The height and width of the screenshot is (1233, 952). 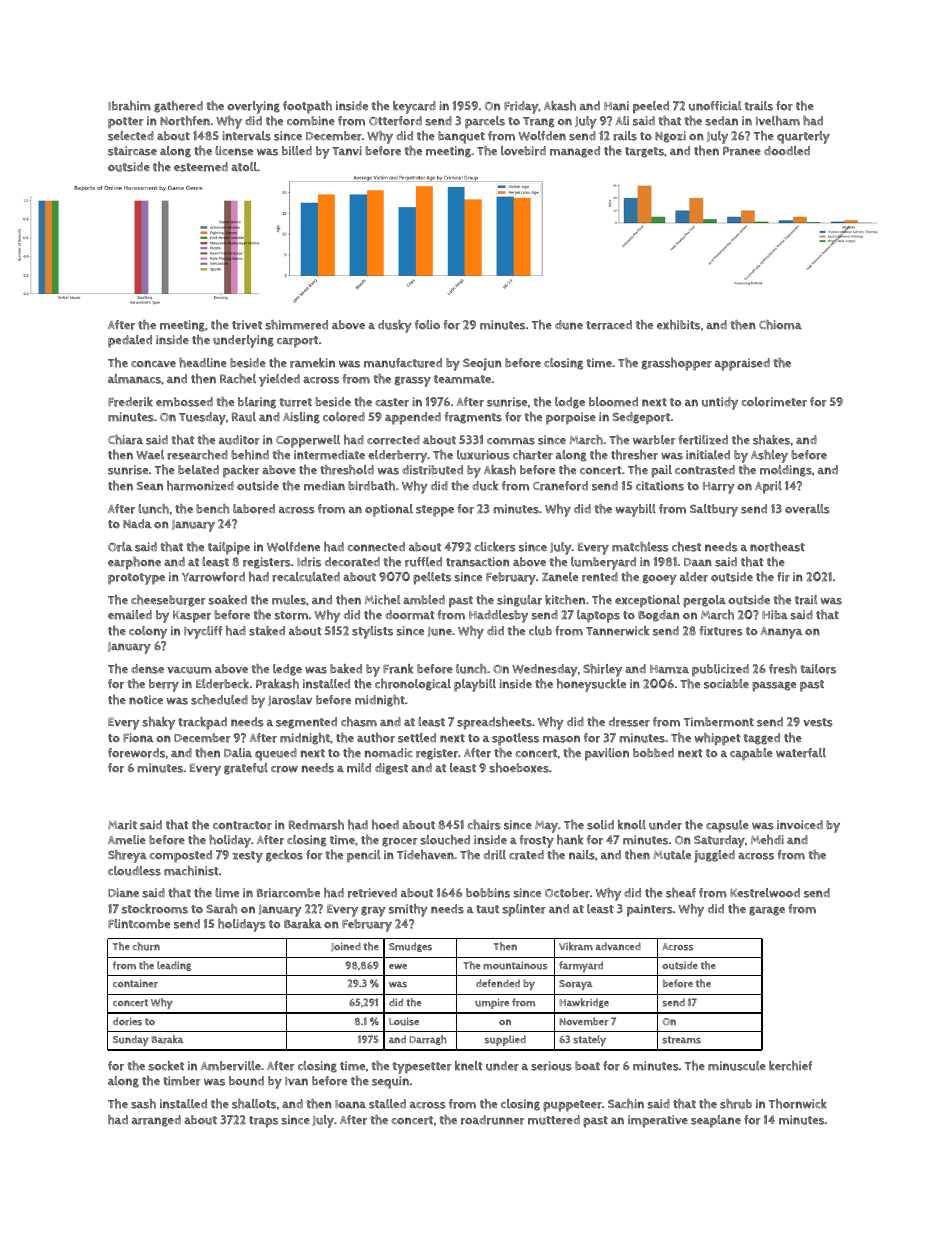 What do you see at coordinates (493, 1120) in the screenshot?
I see `roadrunner` at bounding box center [493, 1120].
